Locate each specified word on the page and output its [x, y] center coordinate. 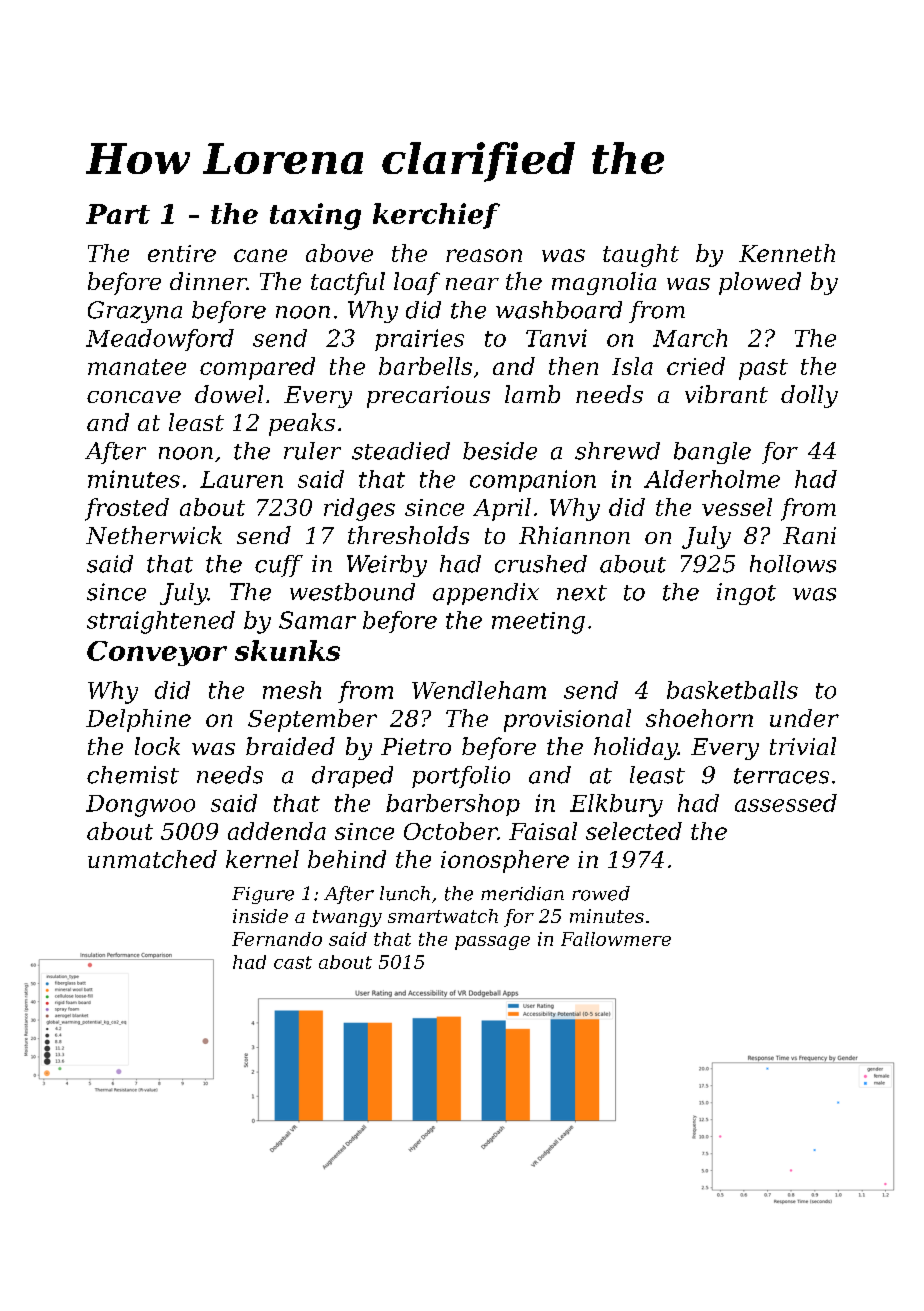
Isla [632, 366]
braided [290, 746]
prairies [419, 340]
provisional [567, 720]
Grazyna [135, 312]
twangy [347, 918]
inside [260, 916]
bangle [712, 453]
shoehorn [699, 718]
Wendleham [479, 690]
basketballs [732, 690]
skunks [287, 650]
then [573, 366]
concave [134, 397]
